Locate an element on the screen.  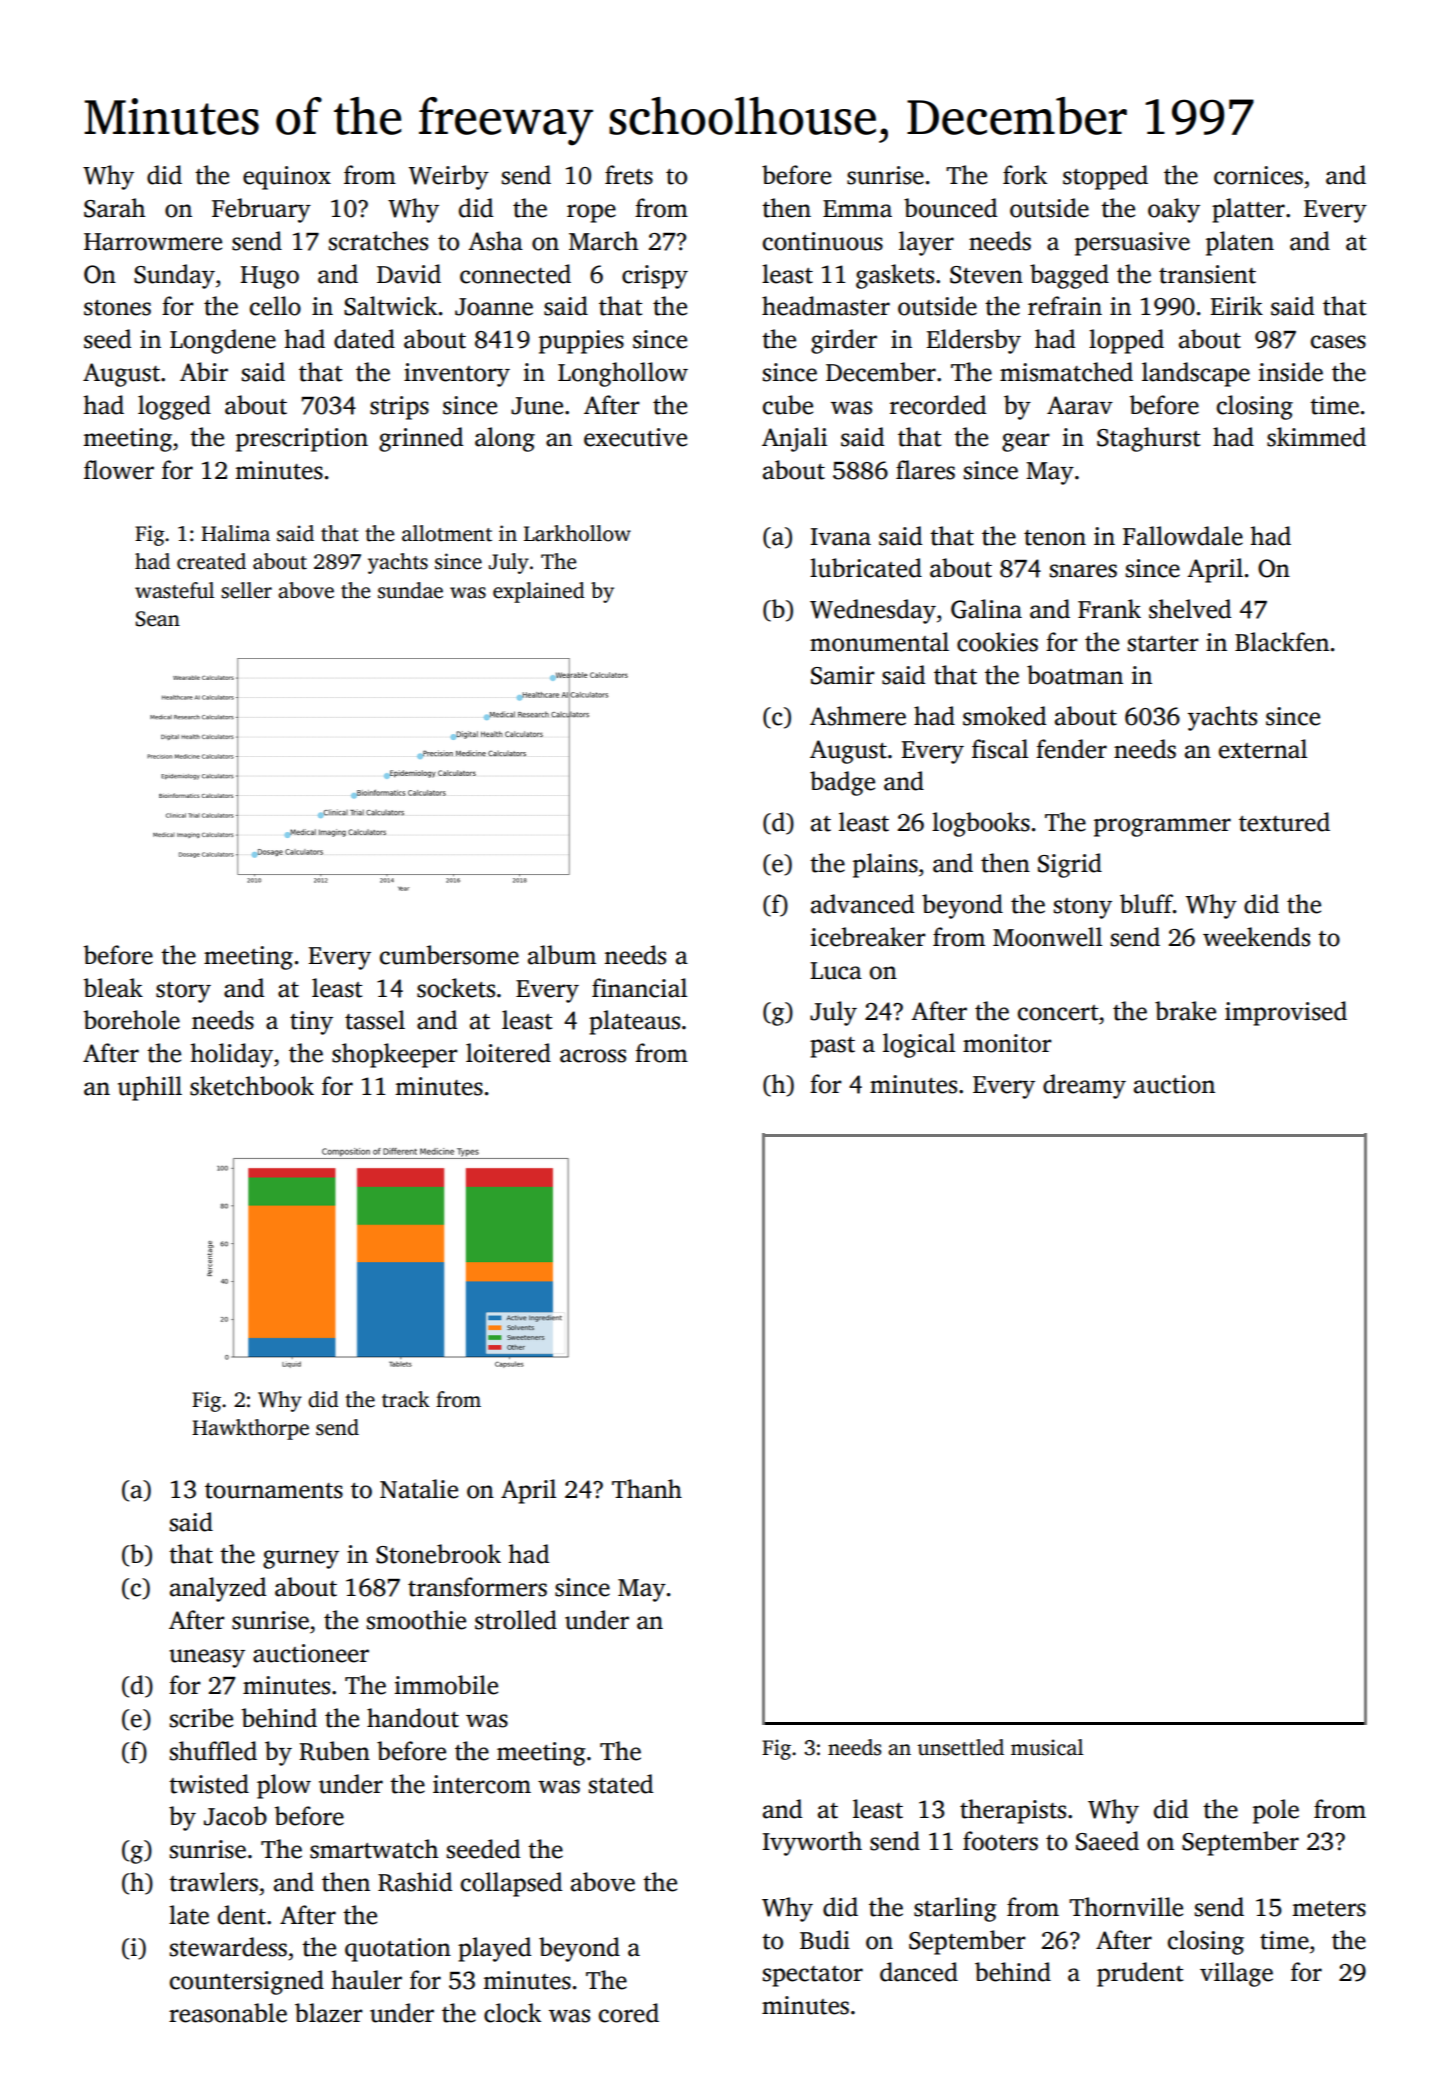
strolled is located at coordinates (516, 1620).
